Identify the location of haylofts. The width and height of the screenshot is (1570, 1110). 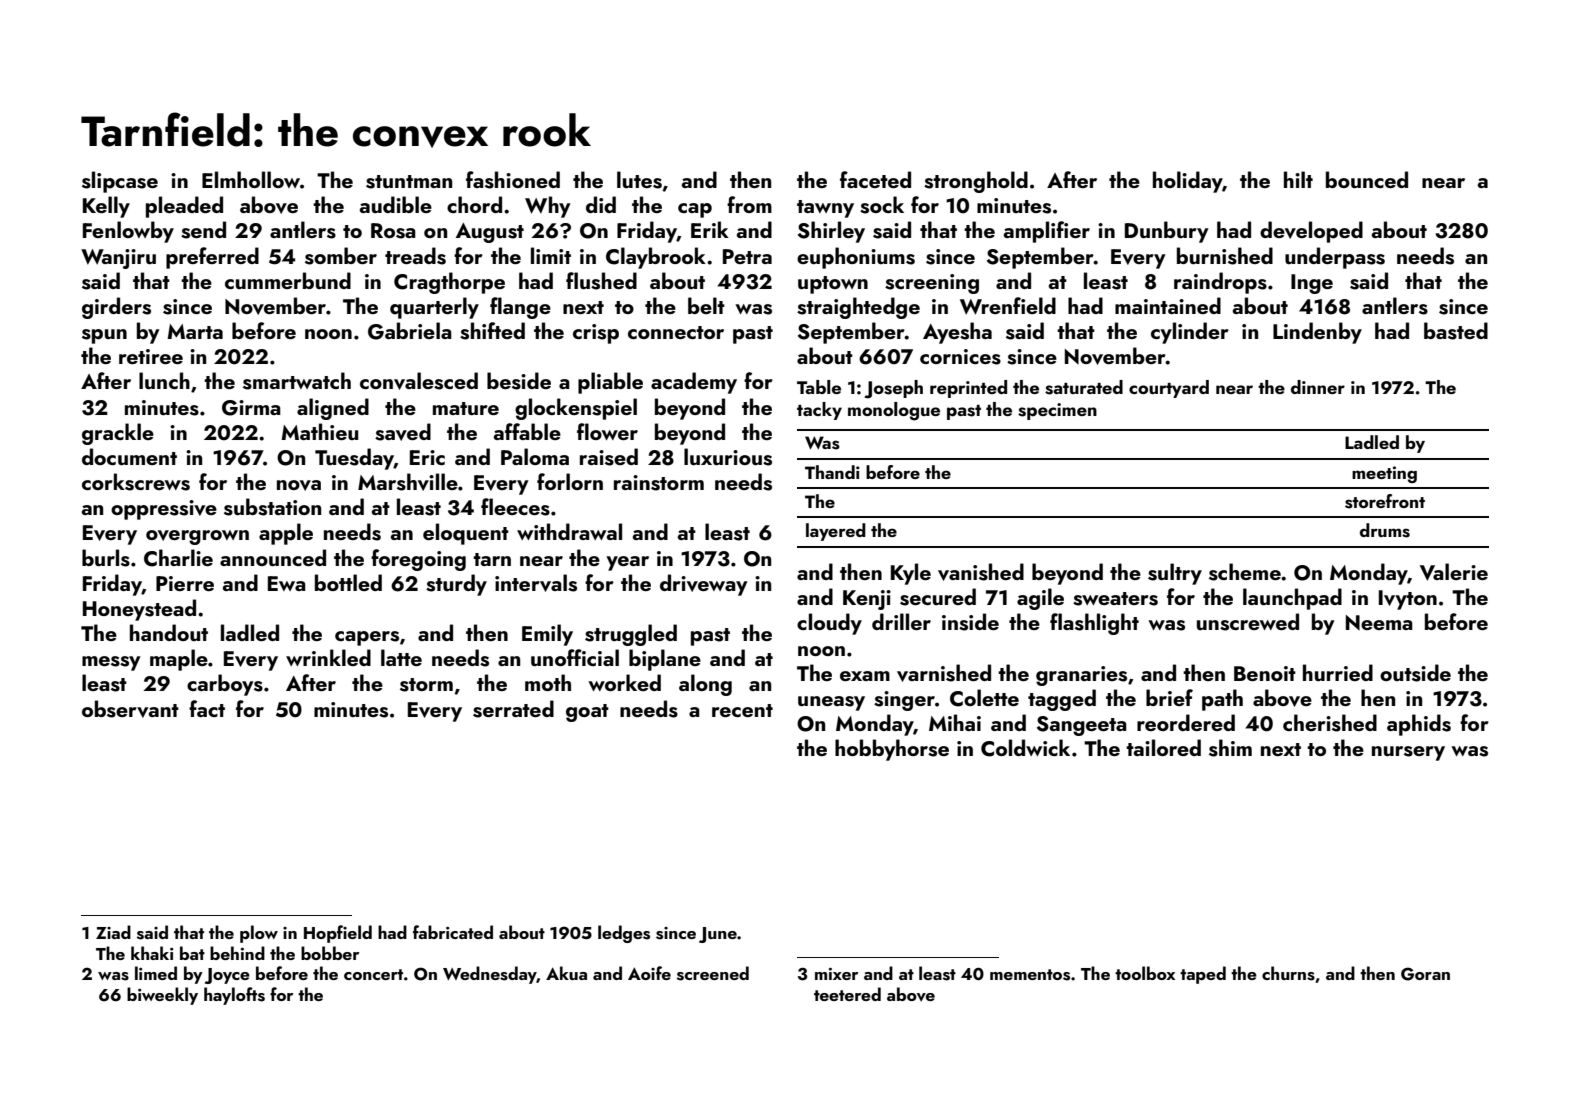
(234, 996).
